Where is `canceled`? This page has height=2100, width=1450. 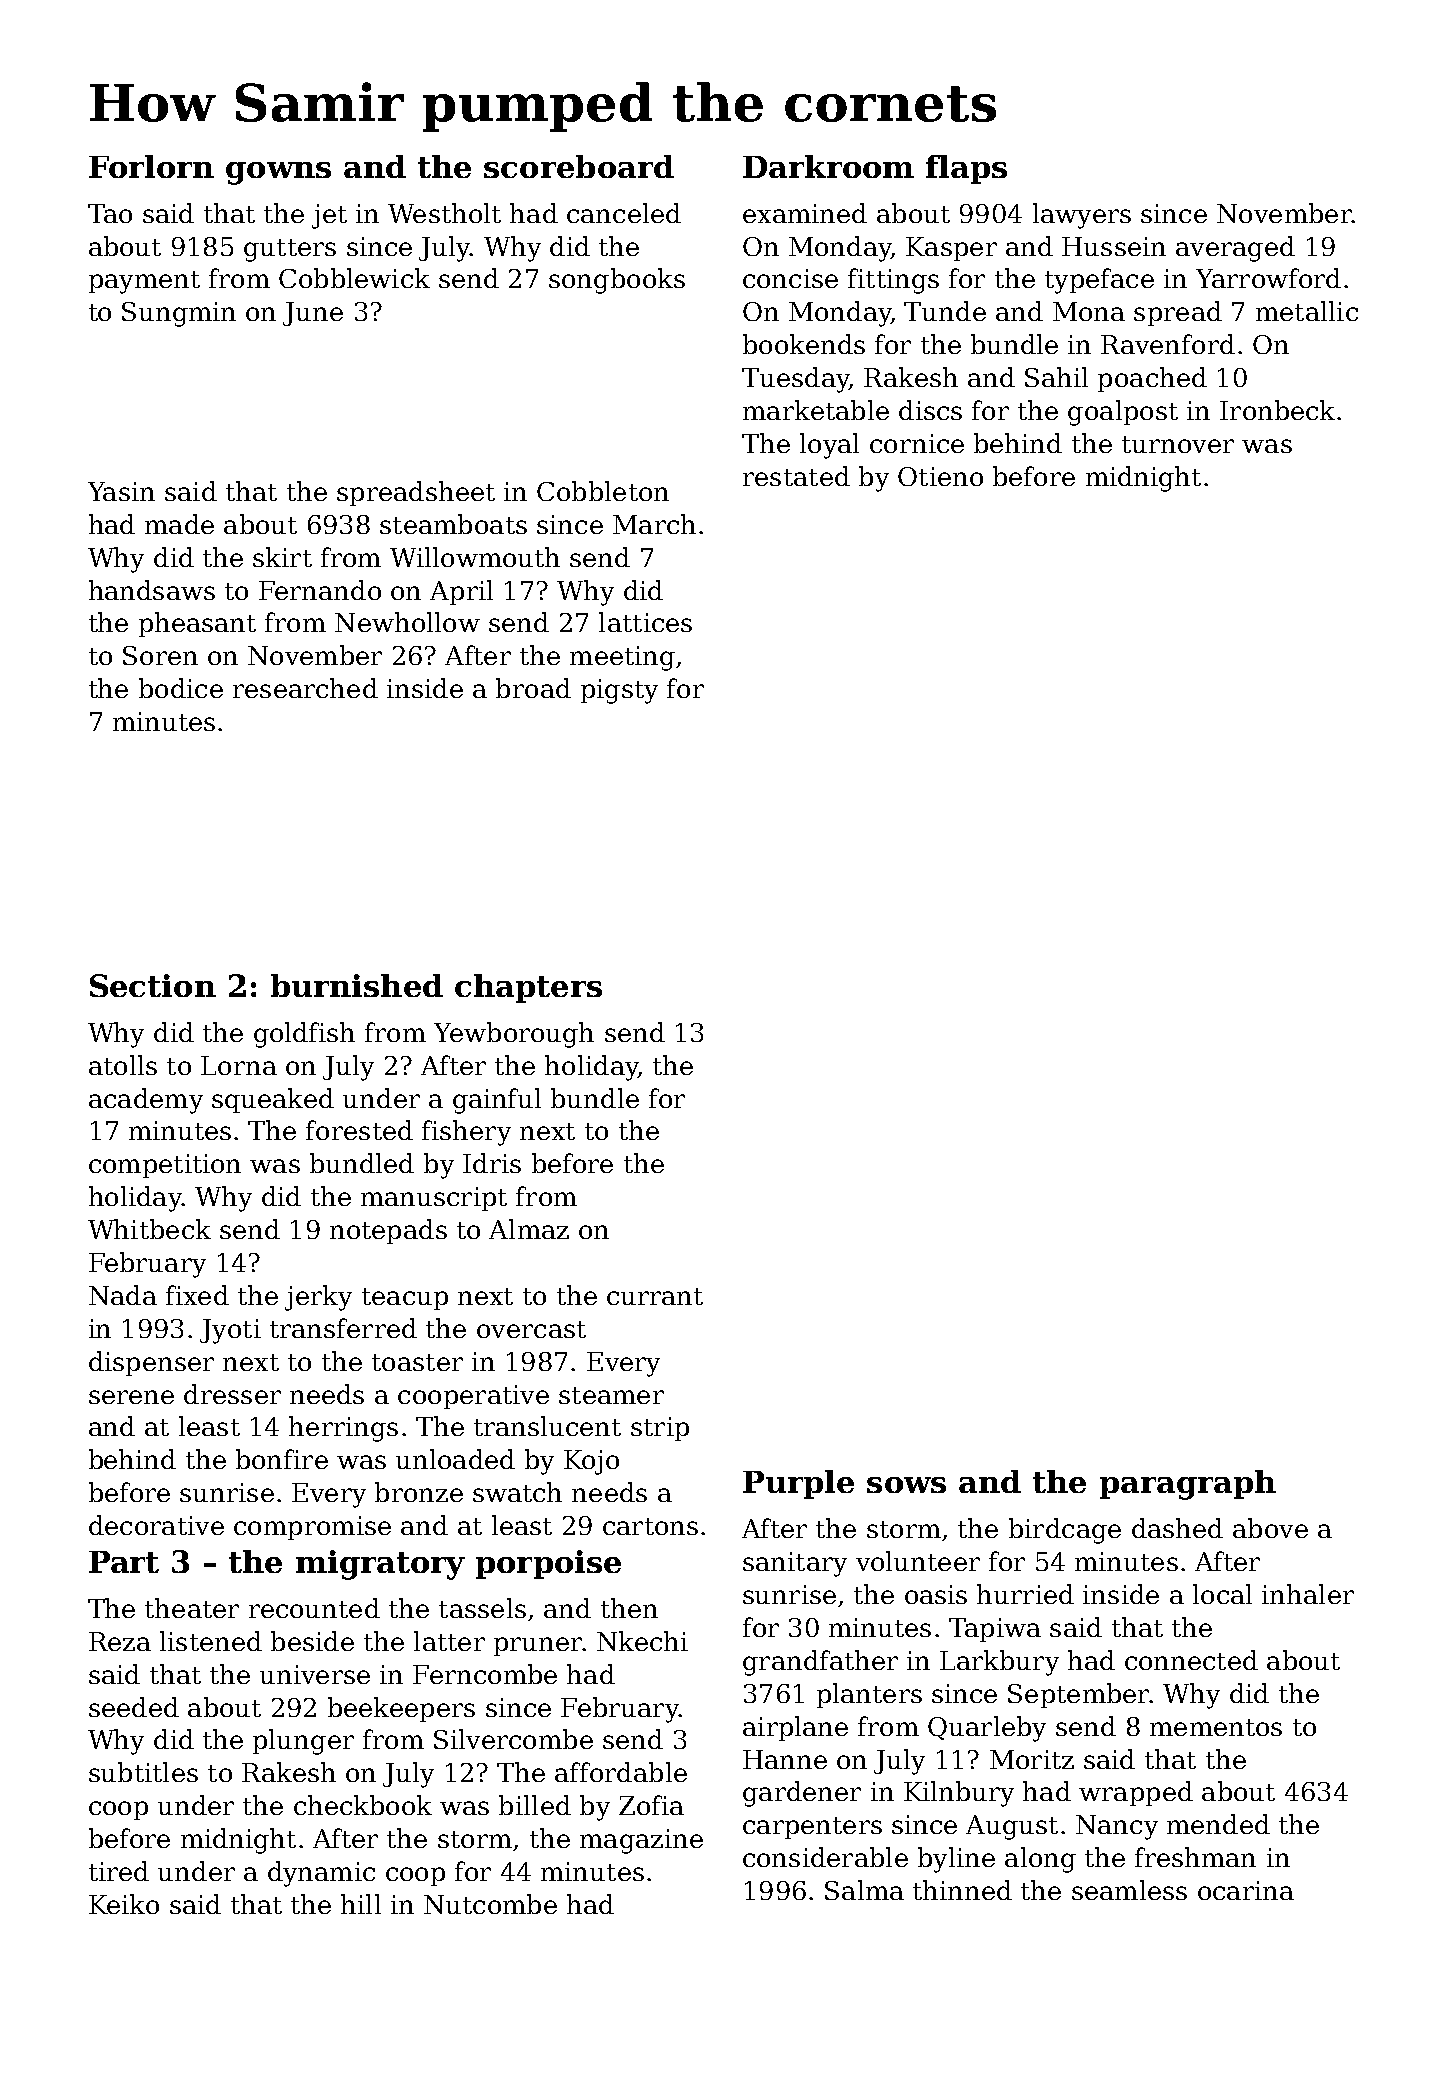 canceled is located at coordinates (624, 213).
